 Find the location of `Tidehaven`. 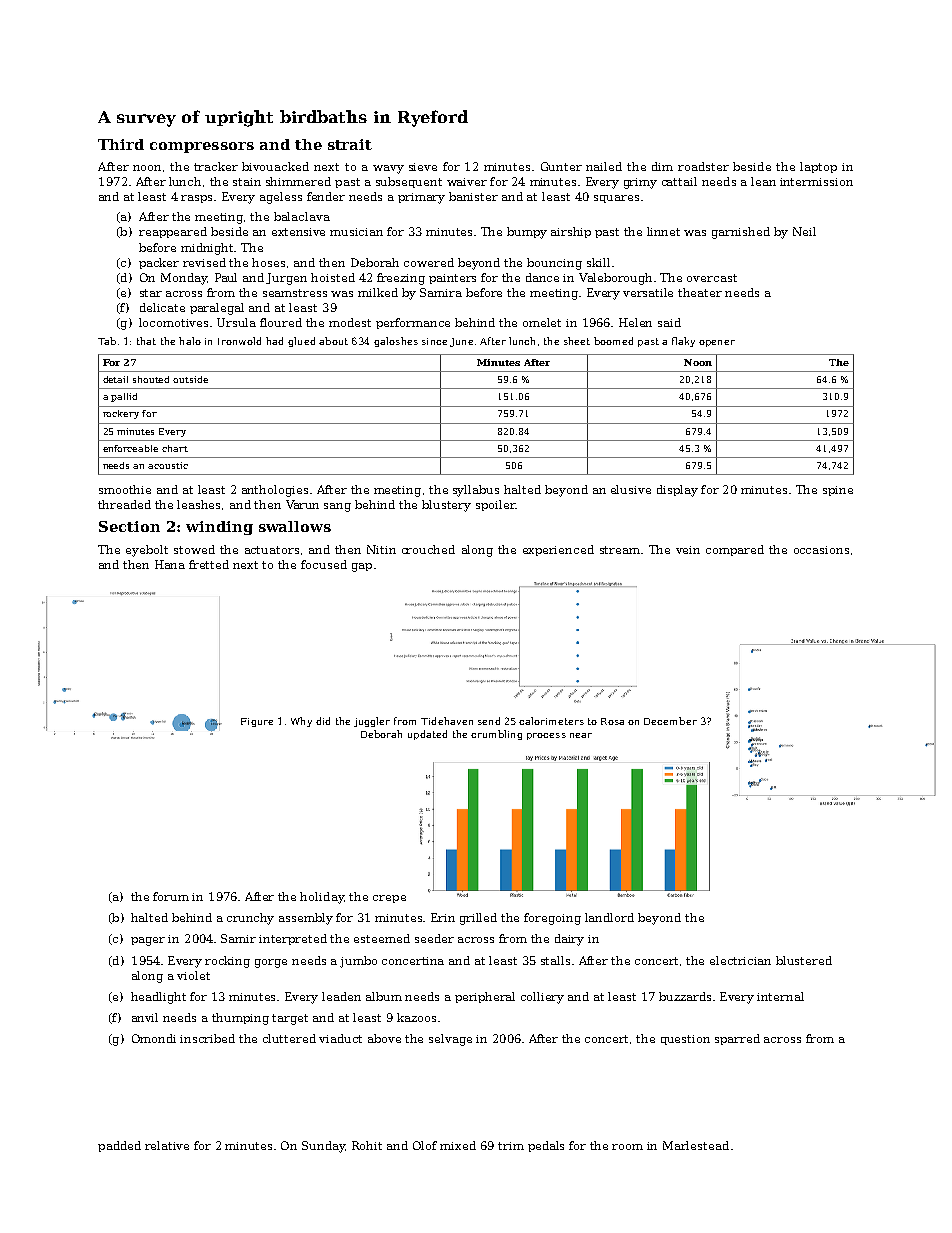

Tidehaven is located at coordinates (447, 721).
